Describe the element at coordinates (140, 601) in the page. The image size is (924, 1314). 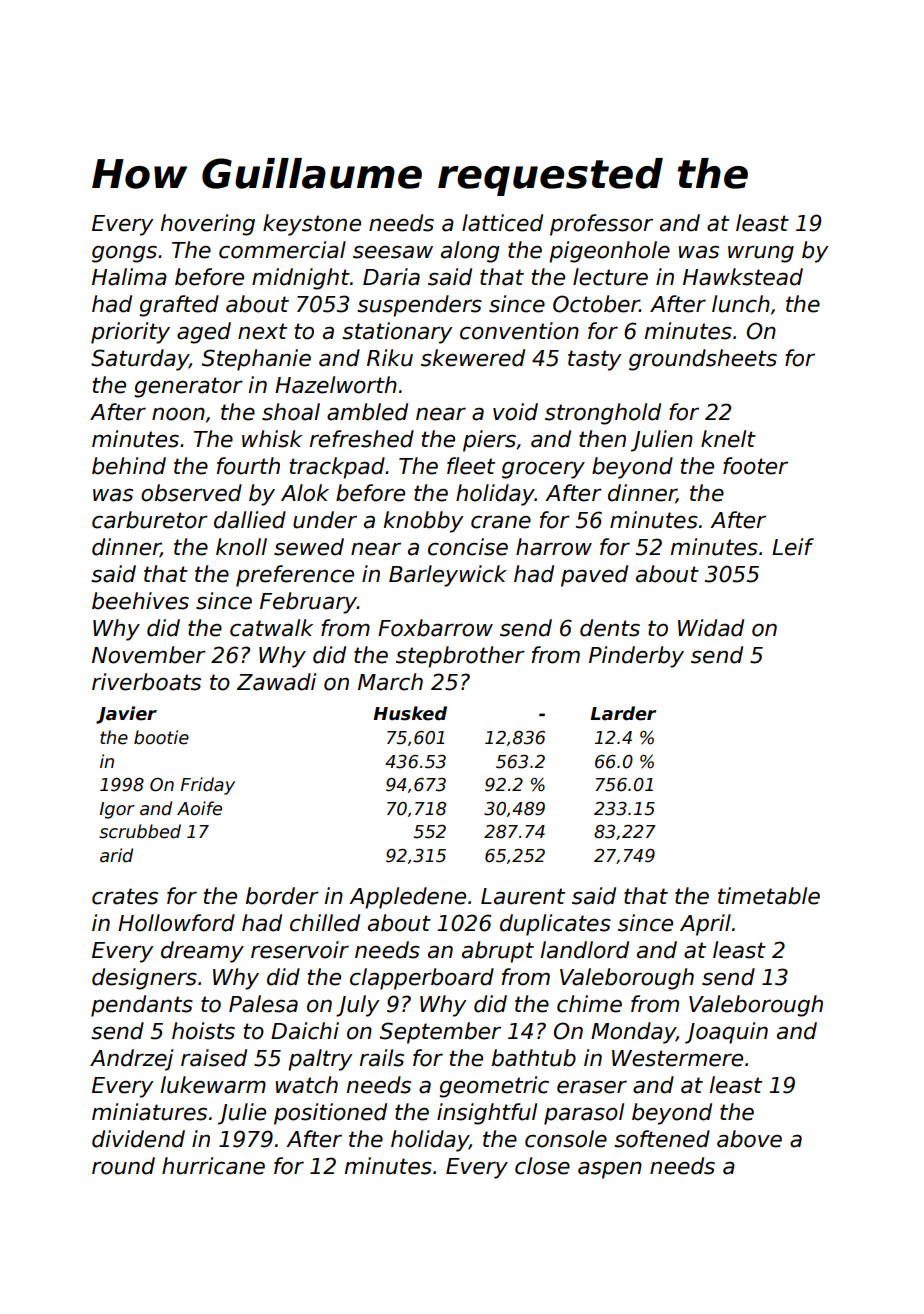
I see `beehives` at that location.
